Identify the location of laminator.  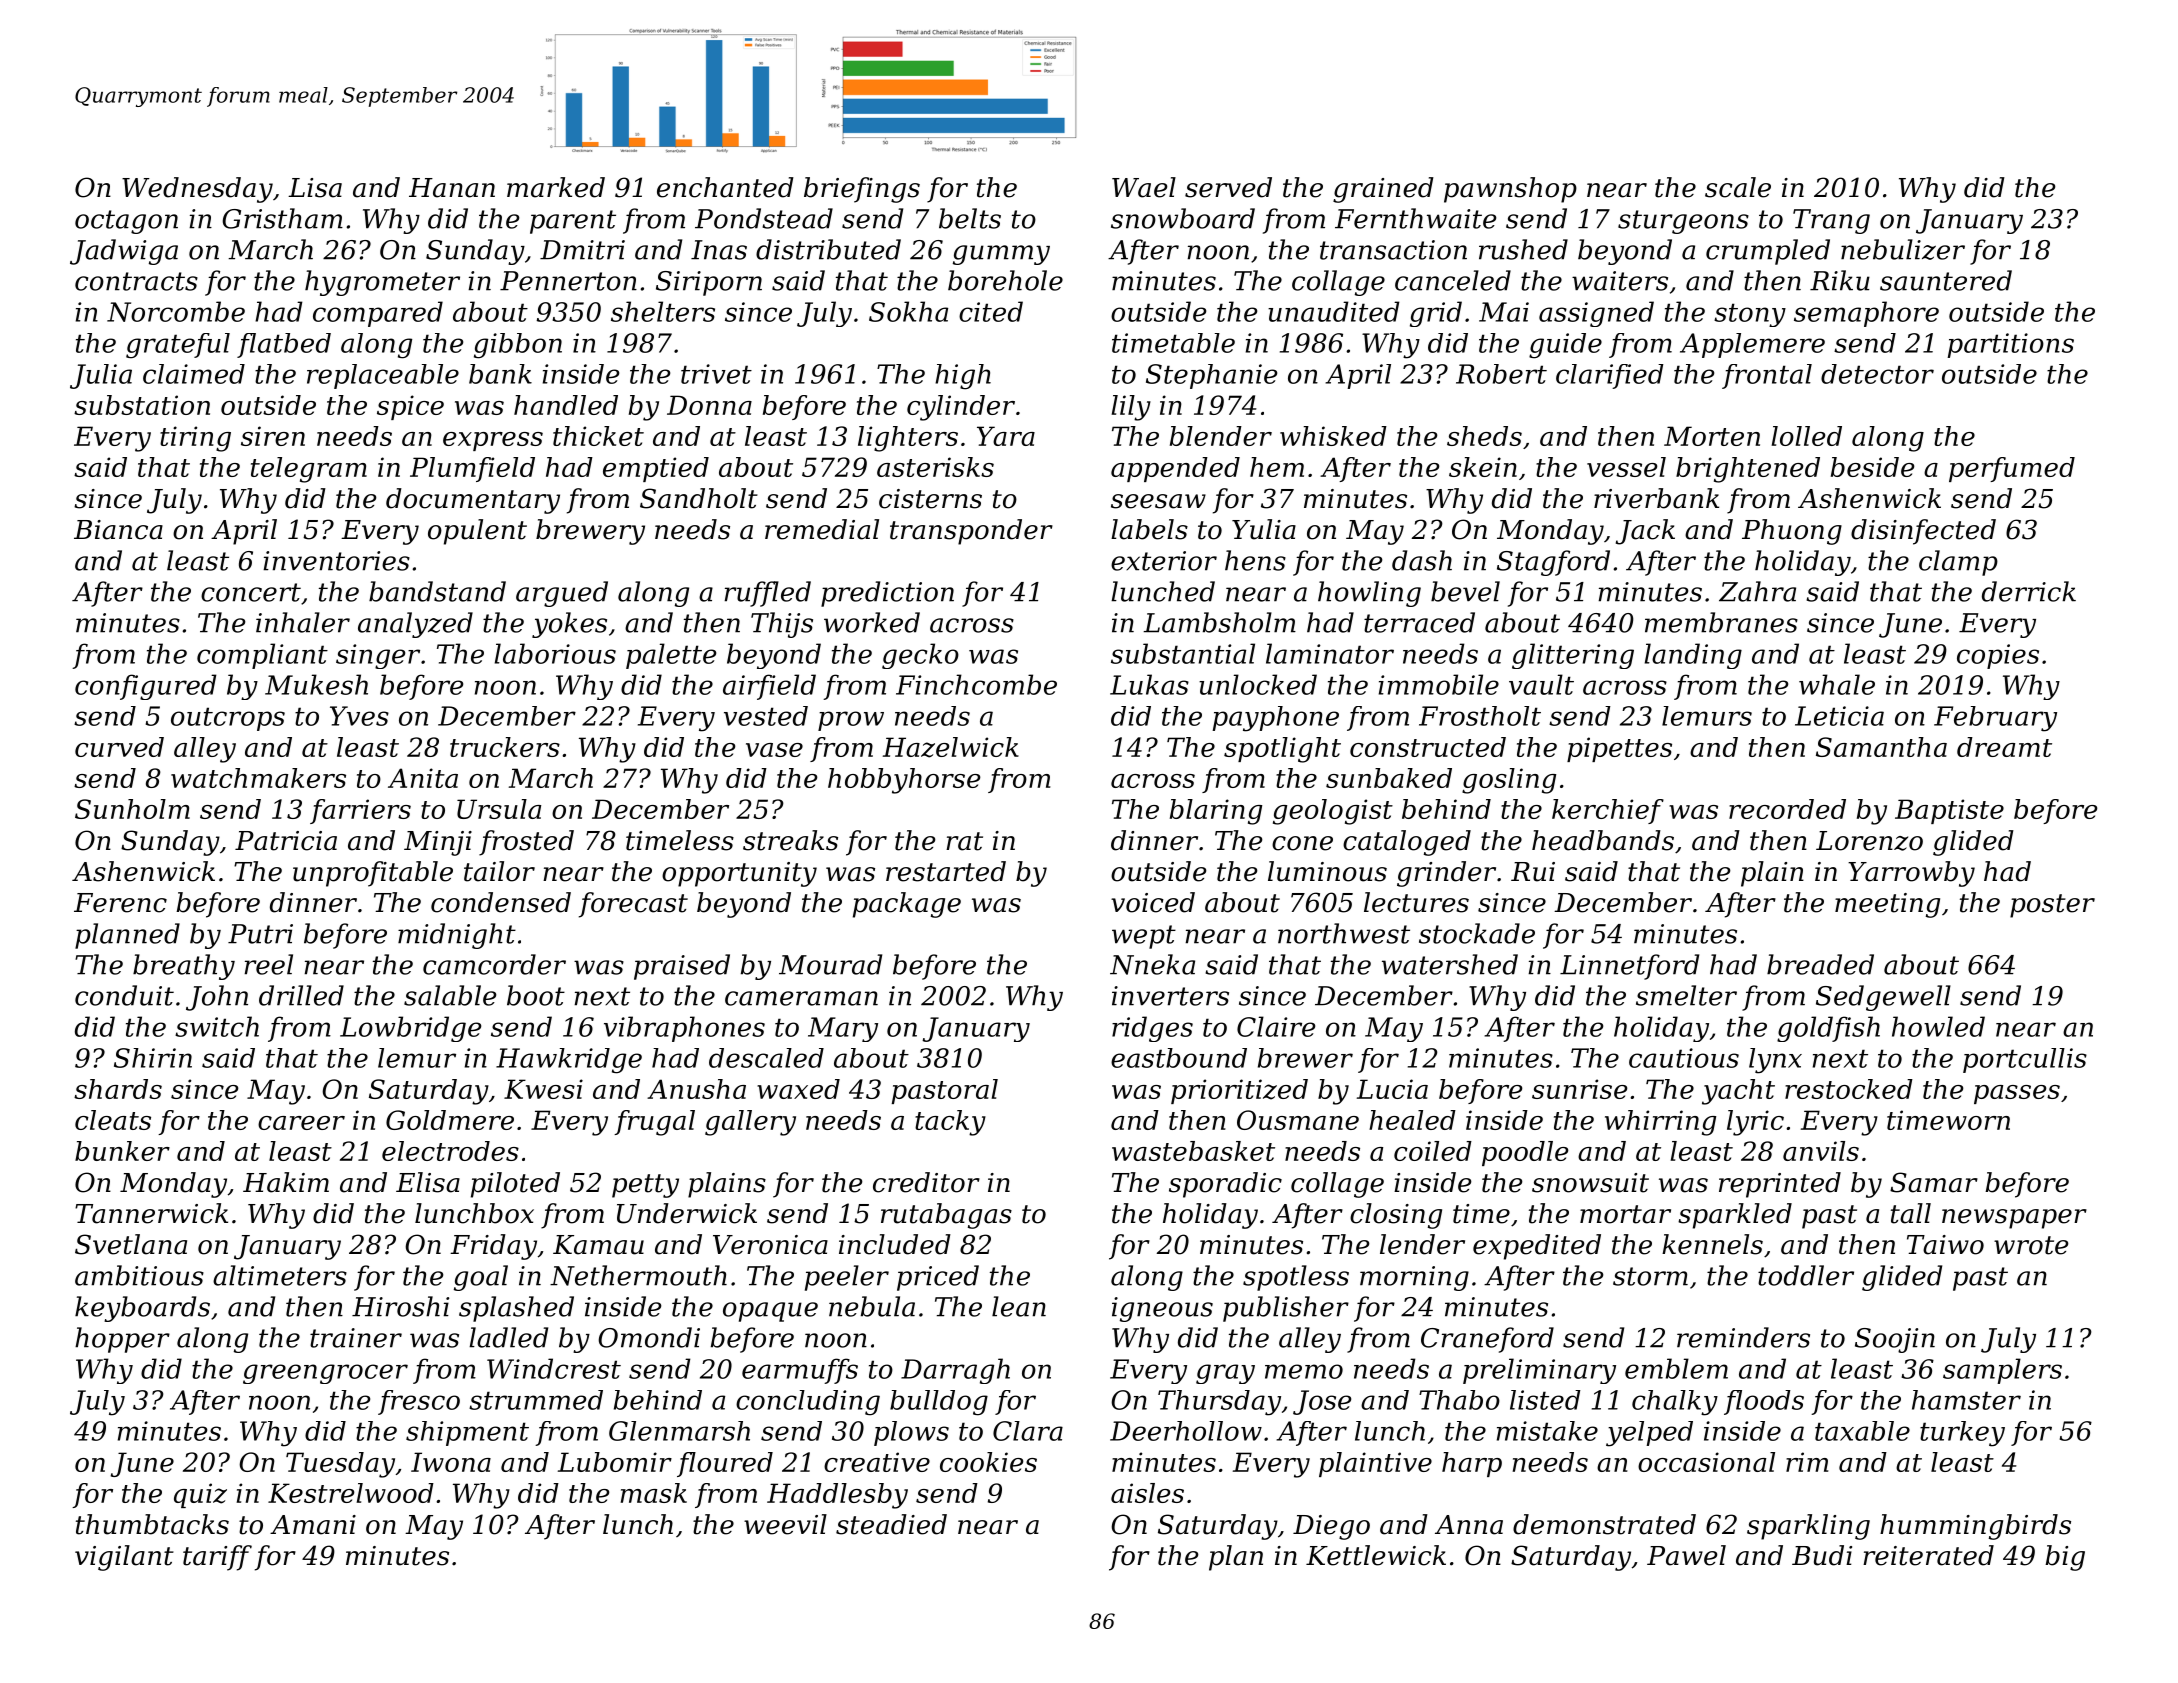
(1330, 653).
